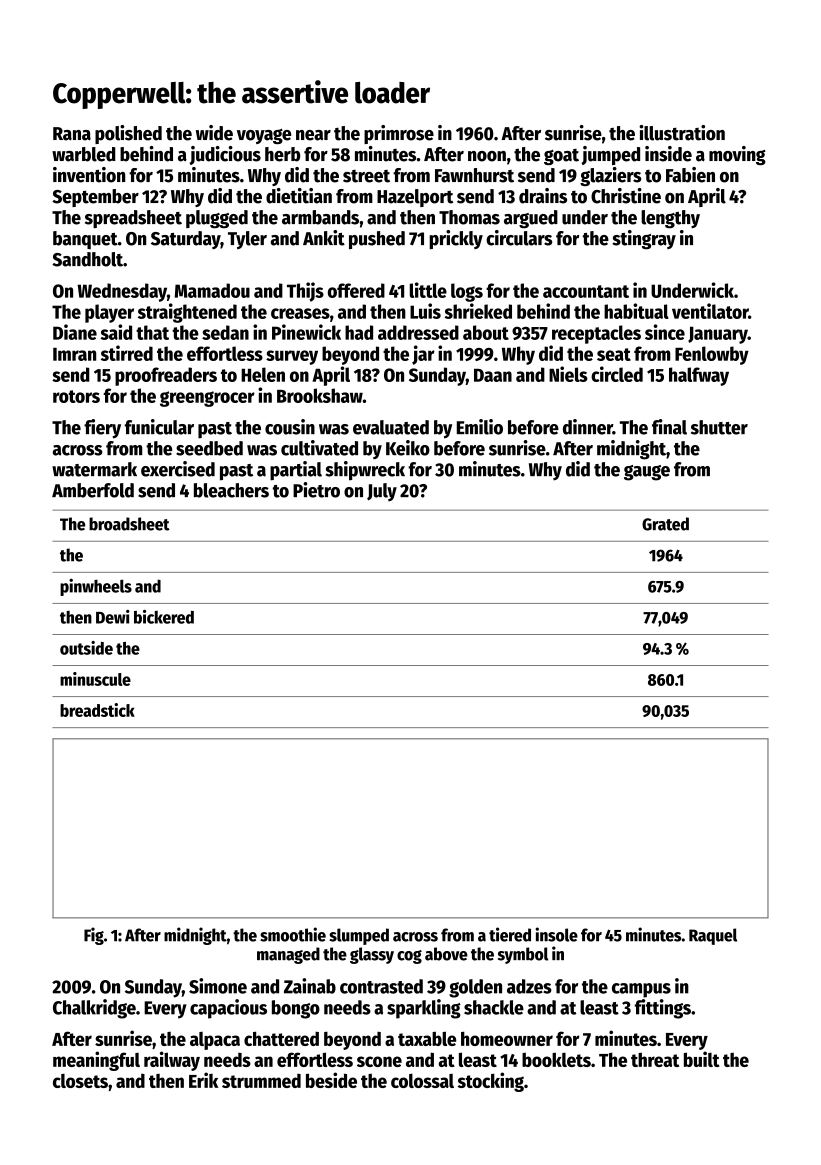 The width and height of the document is (821, 1165). Describe the element at coordinates (669, 427) in the document. I see `final` at that location.
